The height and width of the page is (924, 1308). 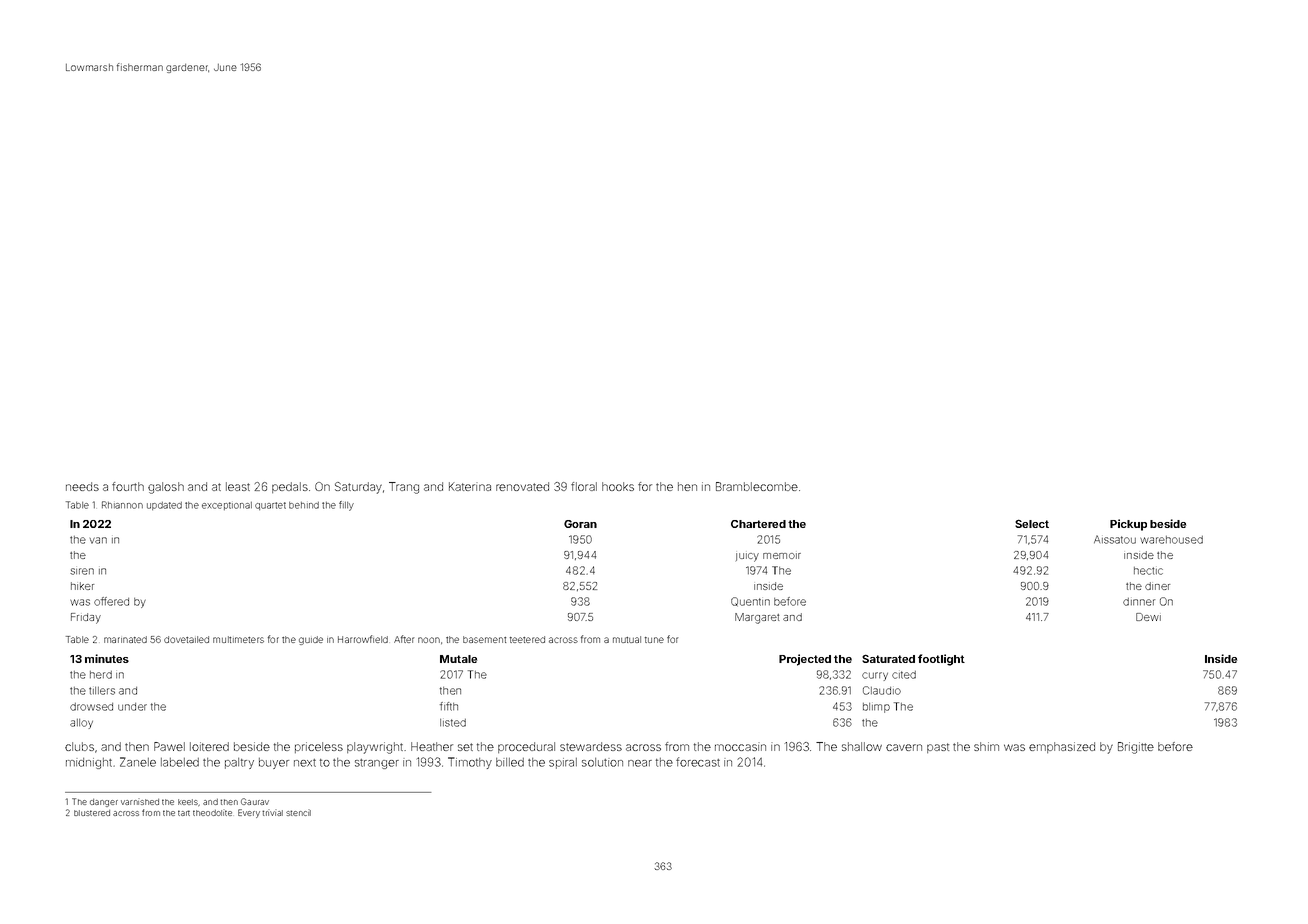 I want to click on tart, so click(x=184, y=813).
